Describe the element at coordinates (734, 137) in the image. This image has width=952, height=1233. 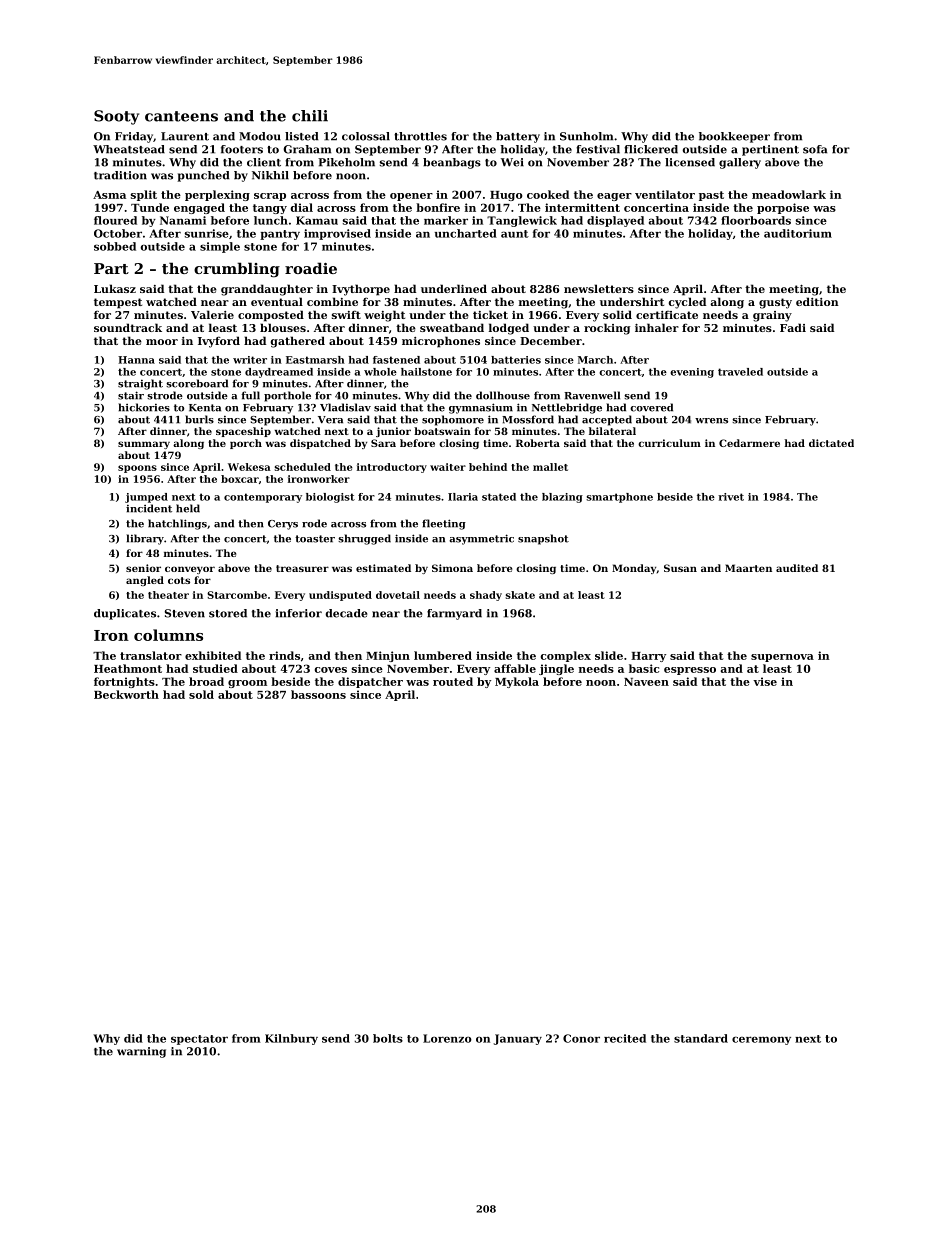
I see `bookkeeper` at that location.
